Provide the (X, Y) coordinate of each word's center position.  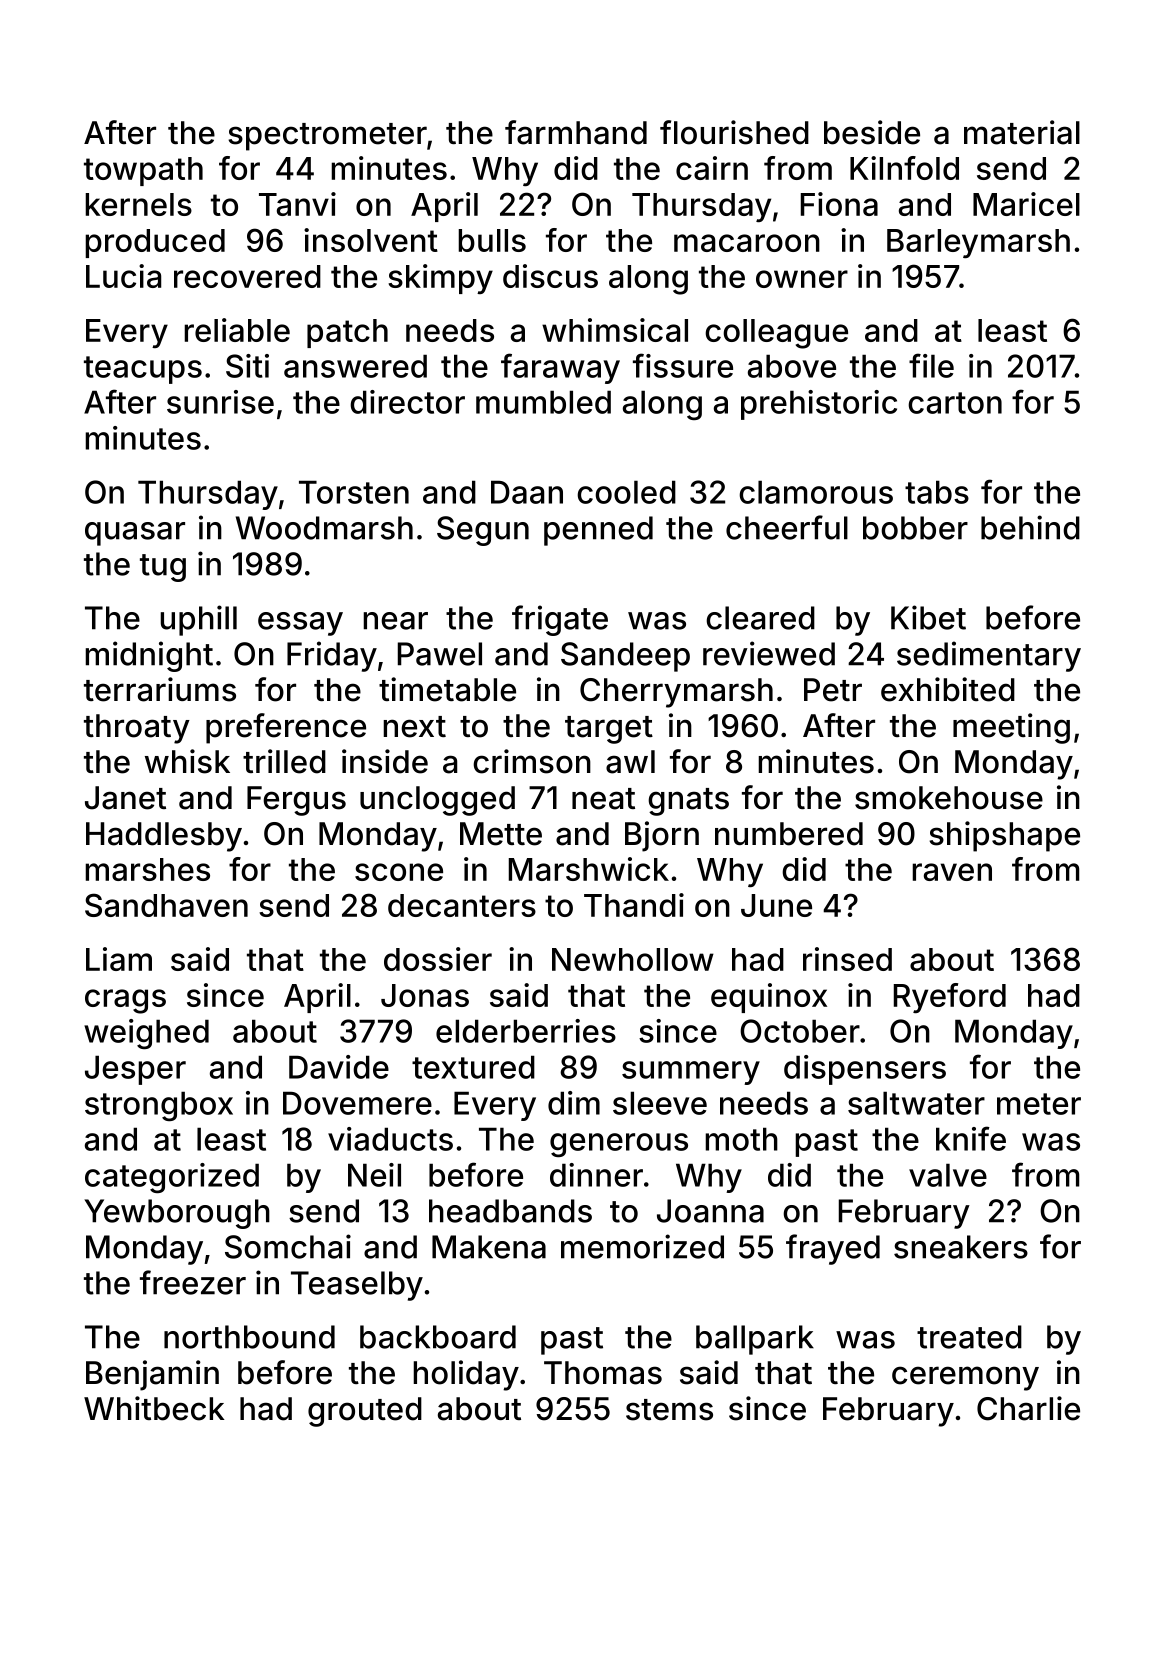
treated (969, 1337)
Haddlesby (164, 837)
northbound (249, 1337)
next (414, 727)
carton (955, 403)
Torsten (354, 492)
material (1022, 132)
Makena (489, 1247)
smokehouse (949, 798)
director (407, 402)
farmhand (576, 132)
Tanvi (297, 204)
